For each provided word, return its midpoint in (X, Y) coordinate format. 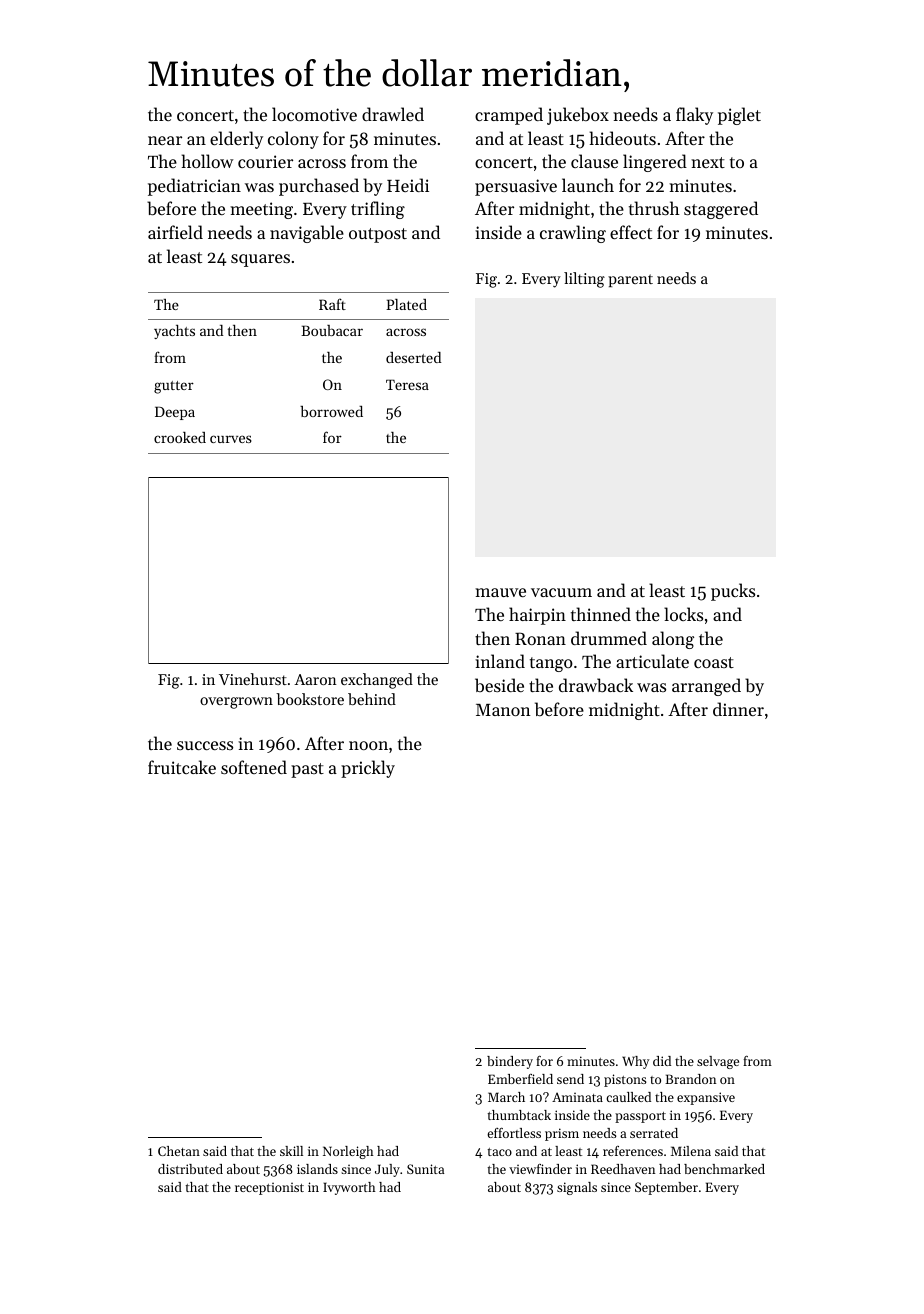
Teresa (407, 384)
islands (317, 1169)
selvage (718, 1062)
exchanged (377, 681)
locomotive (314, 114)
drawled (393, 114)
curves (231, 439)
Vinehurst (253, 679)
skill (291, 1151)
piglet (739, 116)
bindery (510, 1062)
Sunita (425, 1169)
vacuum (561, 592)
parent (630, 280)
